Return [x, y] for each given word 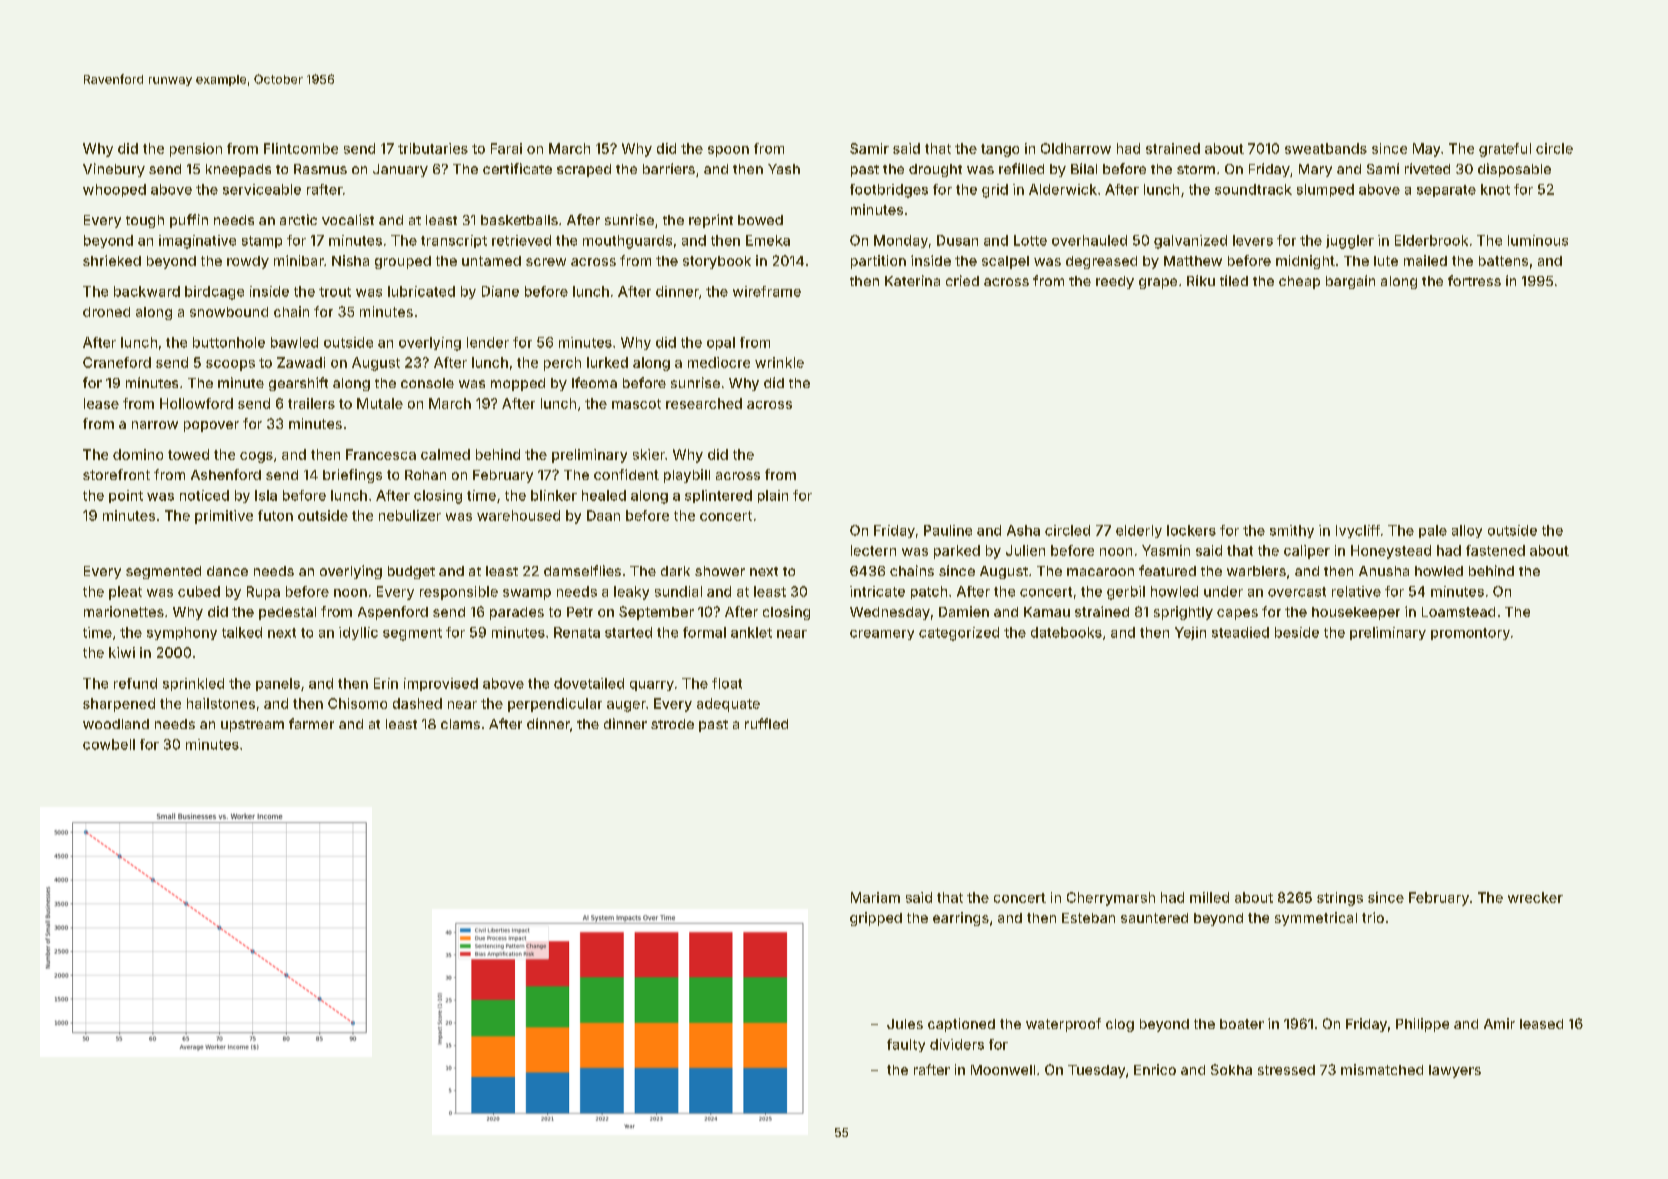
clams [460, 724]
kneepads [238, 170]
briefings [352, 476]
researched [704, 403]
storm [1196, 169]
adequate [728, 705]
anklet [751, 632]
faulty [906, 1045]
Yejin [1190, 633]
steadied [1240, 632]
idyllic [358, 633]
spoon [728, 151]
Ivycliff [1358, 531]
